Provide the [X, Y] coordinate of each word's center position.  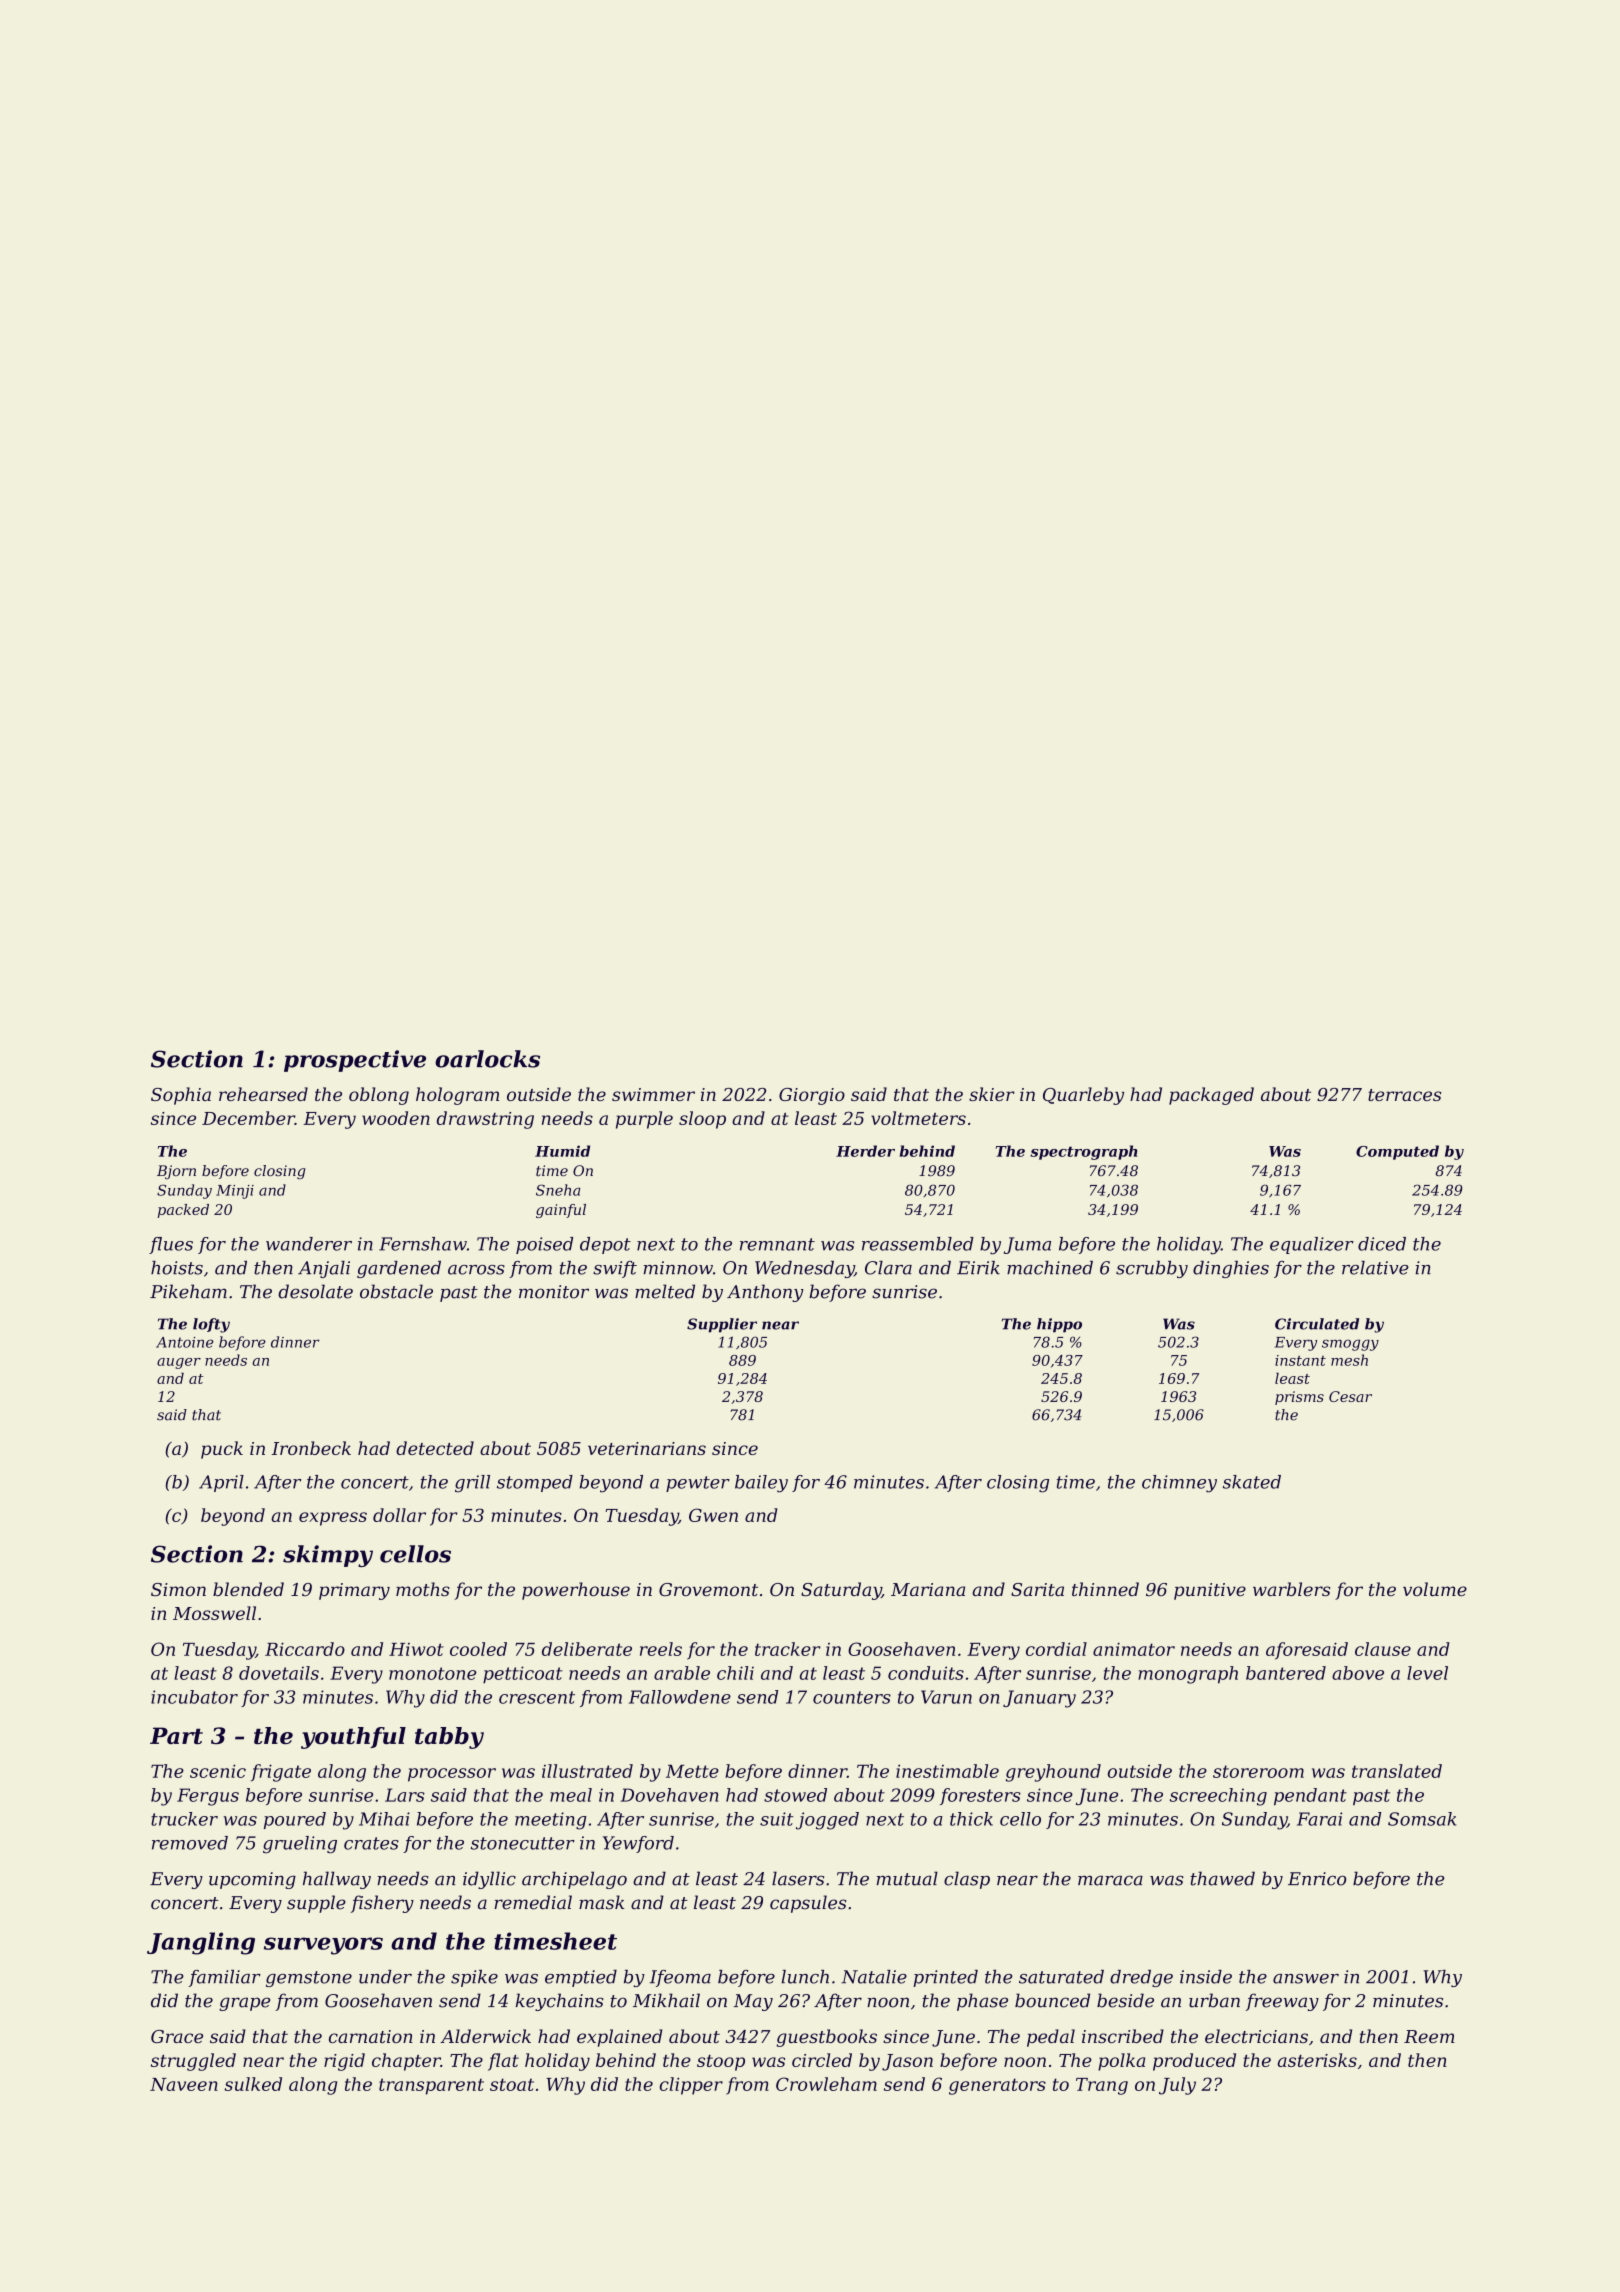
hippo [1059, 1325]
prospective [355, 1061]
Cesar [1350, 1396]
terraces [1404, 1095]
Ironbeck [311, 1448]
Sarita [1037, 1589]
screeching [1218, 1797]
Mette [692, 1771]
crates [371, 1843]
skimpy [328, 1556]
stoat [512, 2084]
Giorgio [812, 1096]
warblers [1291, 1589]
